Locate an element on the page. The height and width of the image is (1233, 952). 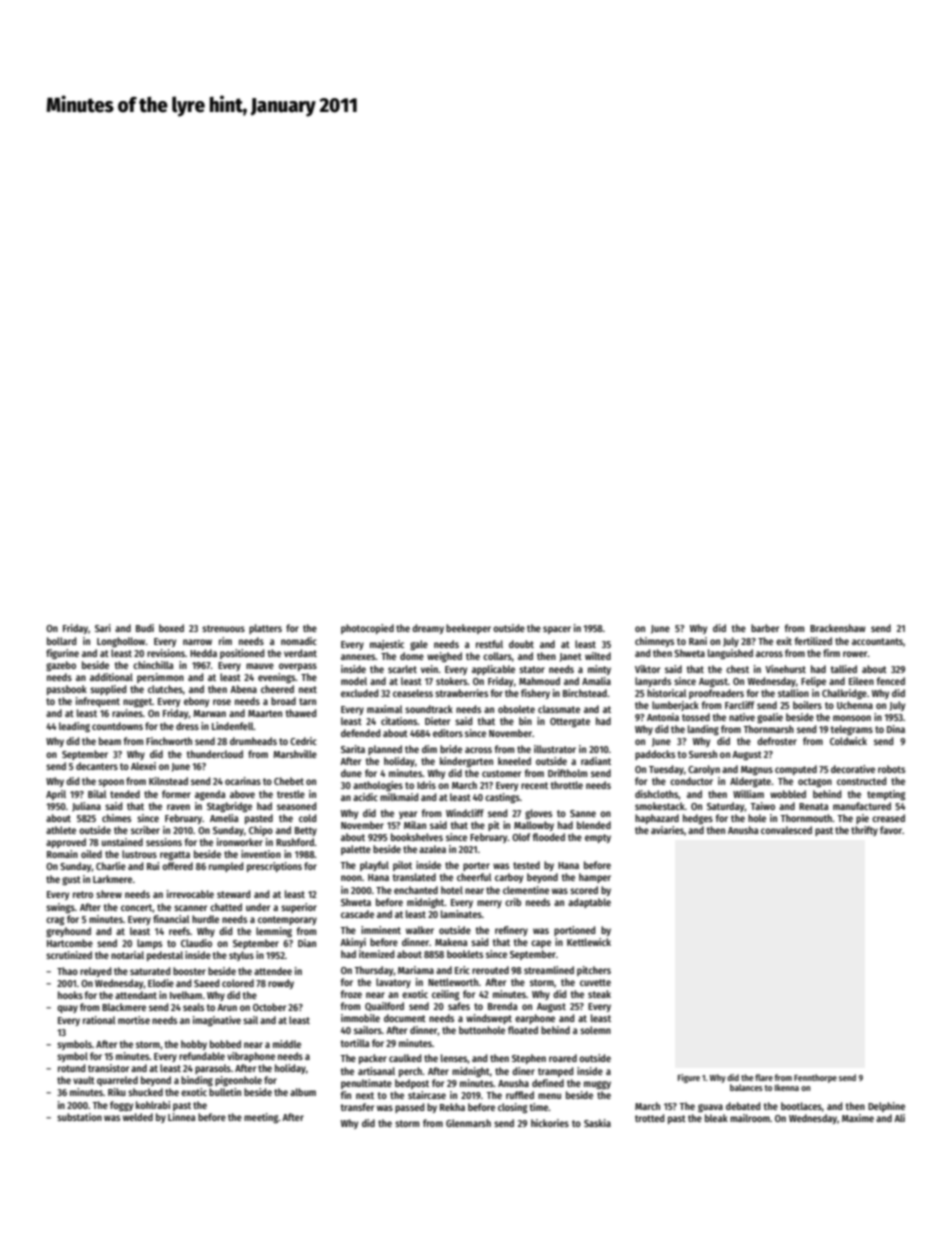
figurine is located at coordinates (62, 654).
